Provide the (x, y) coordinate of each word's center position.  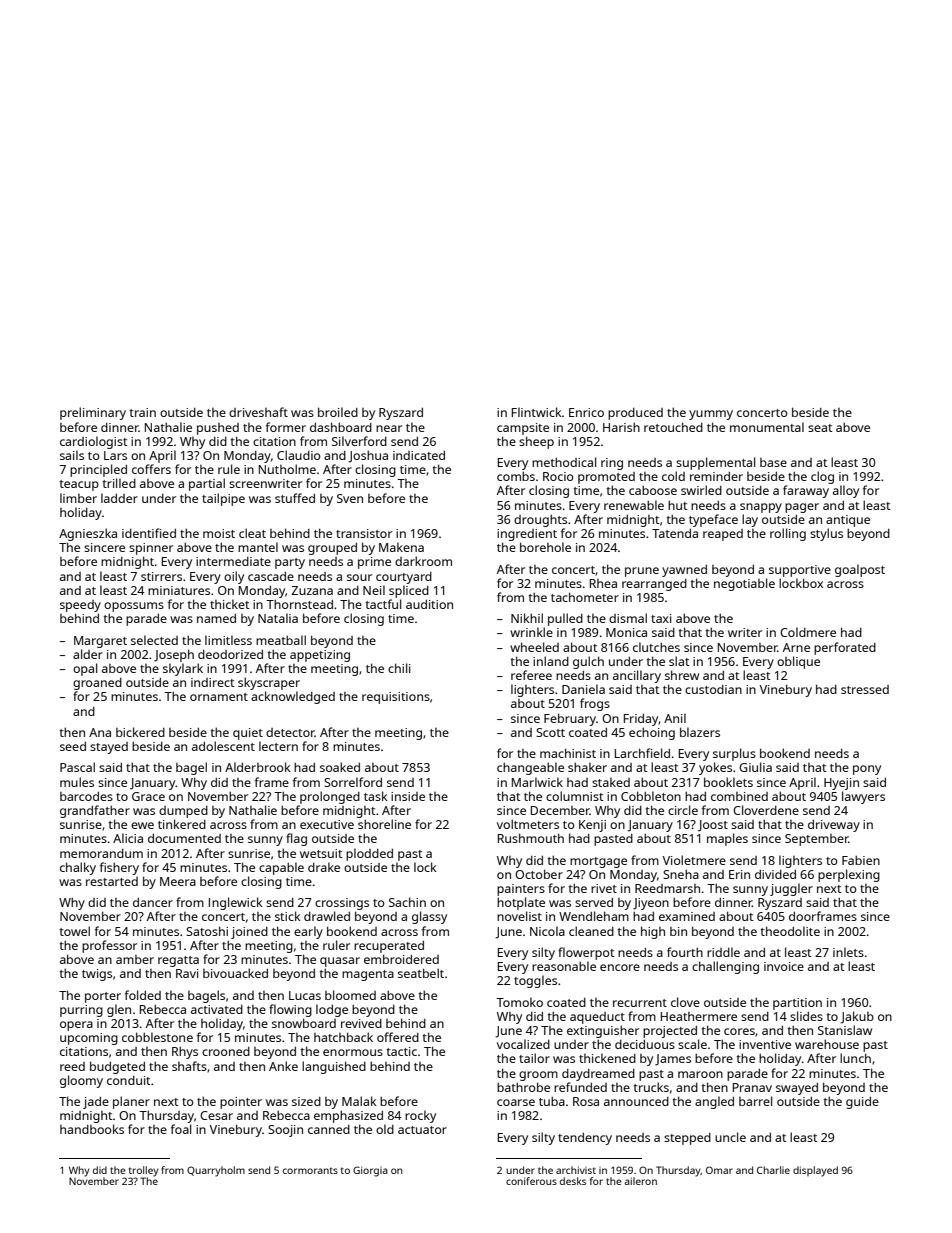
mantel (258, 547)
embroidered (401, 959)
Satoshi (207, 931)
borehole (545, 547)
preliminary (93, 413)
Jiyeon (651, 904)
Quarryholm (216, 1171)
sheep (536, 442)
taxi (661, 618)
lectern (278, 746)
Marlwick (537, 782)
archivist (576, 1170)
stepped (687, 1139)
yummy (711, 415)
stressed (865, 689)
